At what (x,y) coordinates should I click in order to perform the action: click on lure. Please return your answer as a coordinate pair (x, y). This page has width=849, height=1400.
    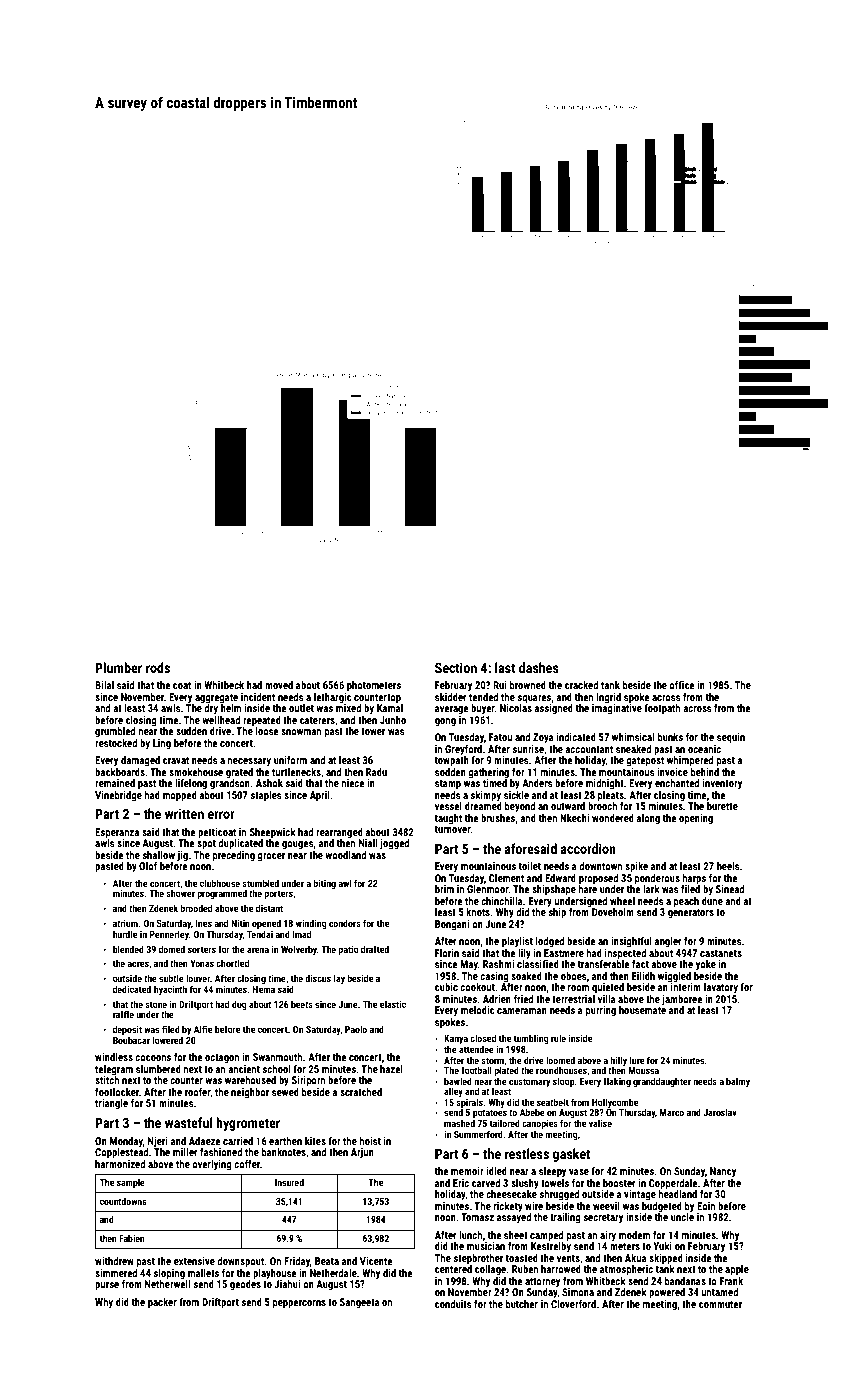
    Looking at the image, I should click on (637, 1060).
